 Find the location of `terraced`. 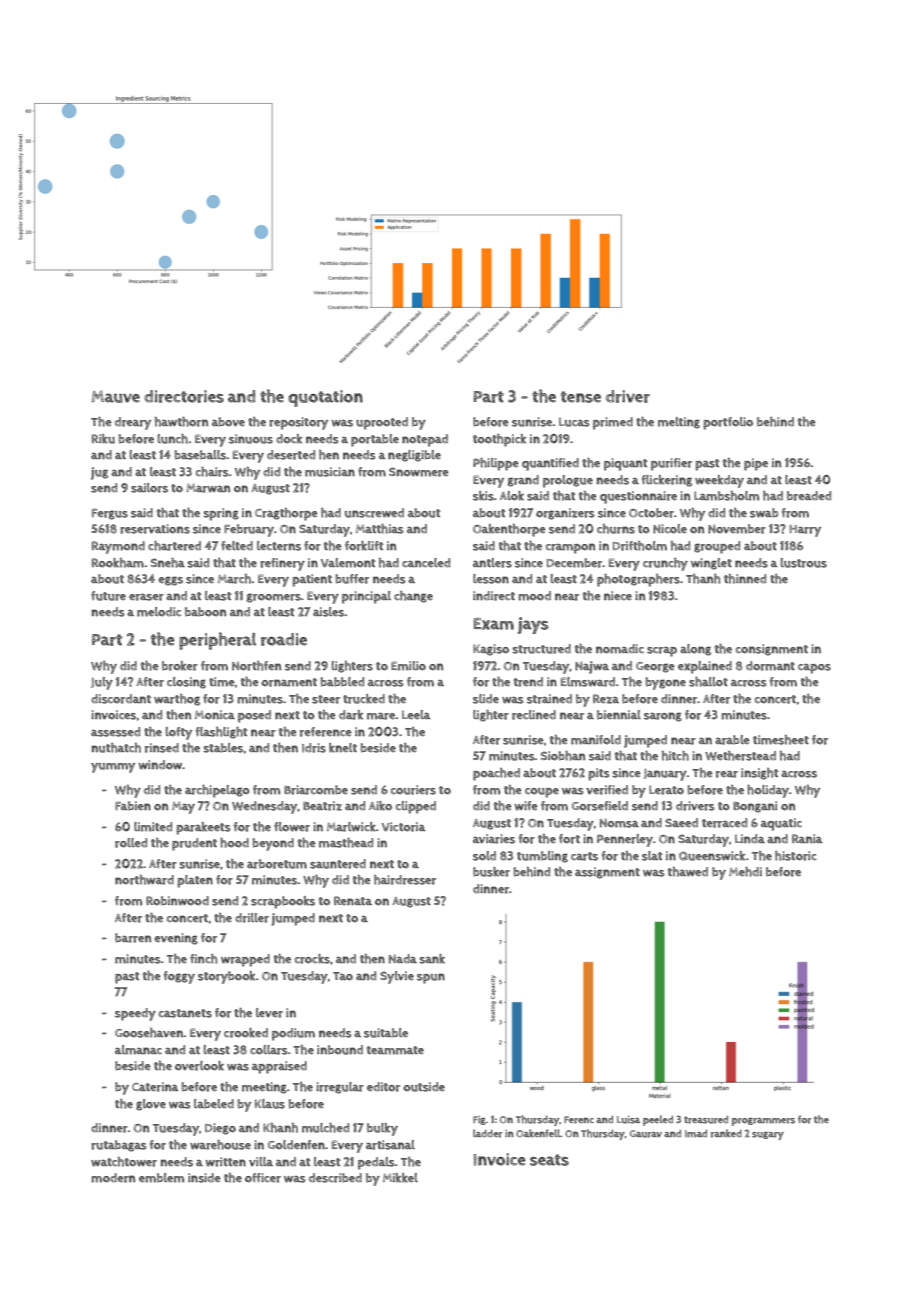

terraced is located at coordinates (724, 823).
